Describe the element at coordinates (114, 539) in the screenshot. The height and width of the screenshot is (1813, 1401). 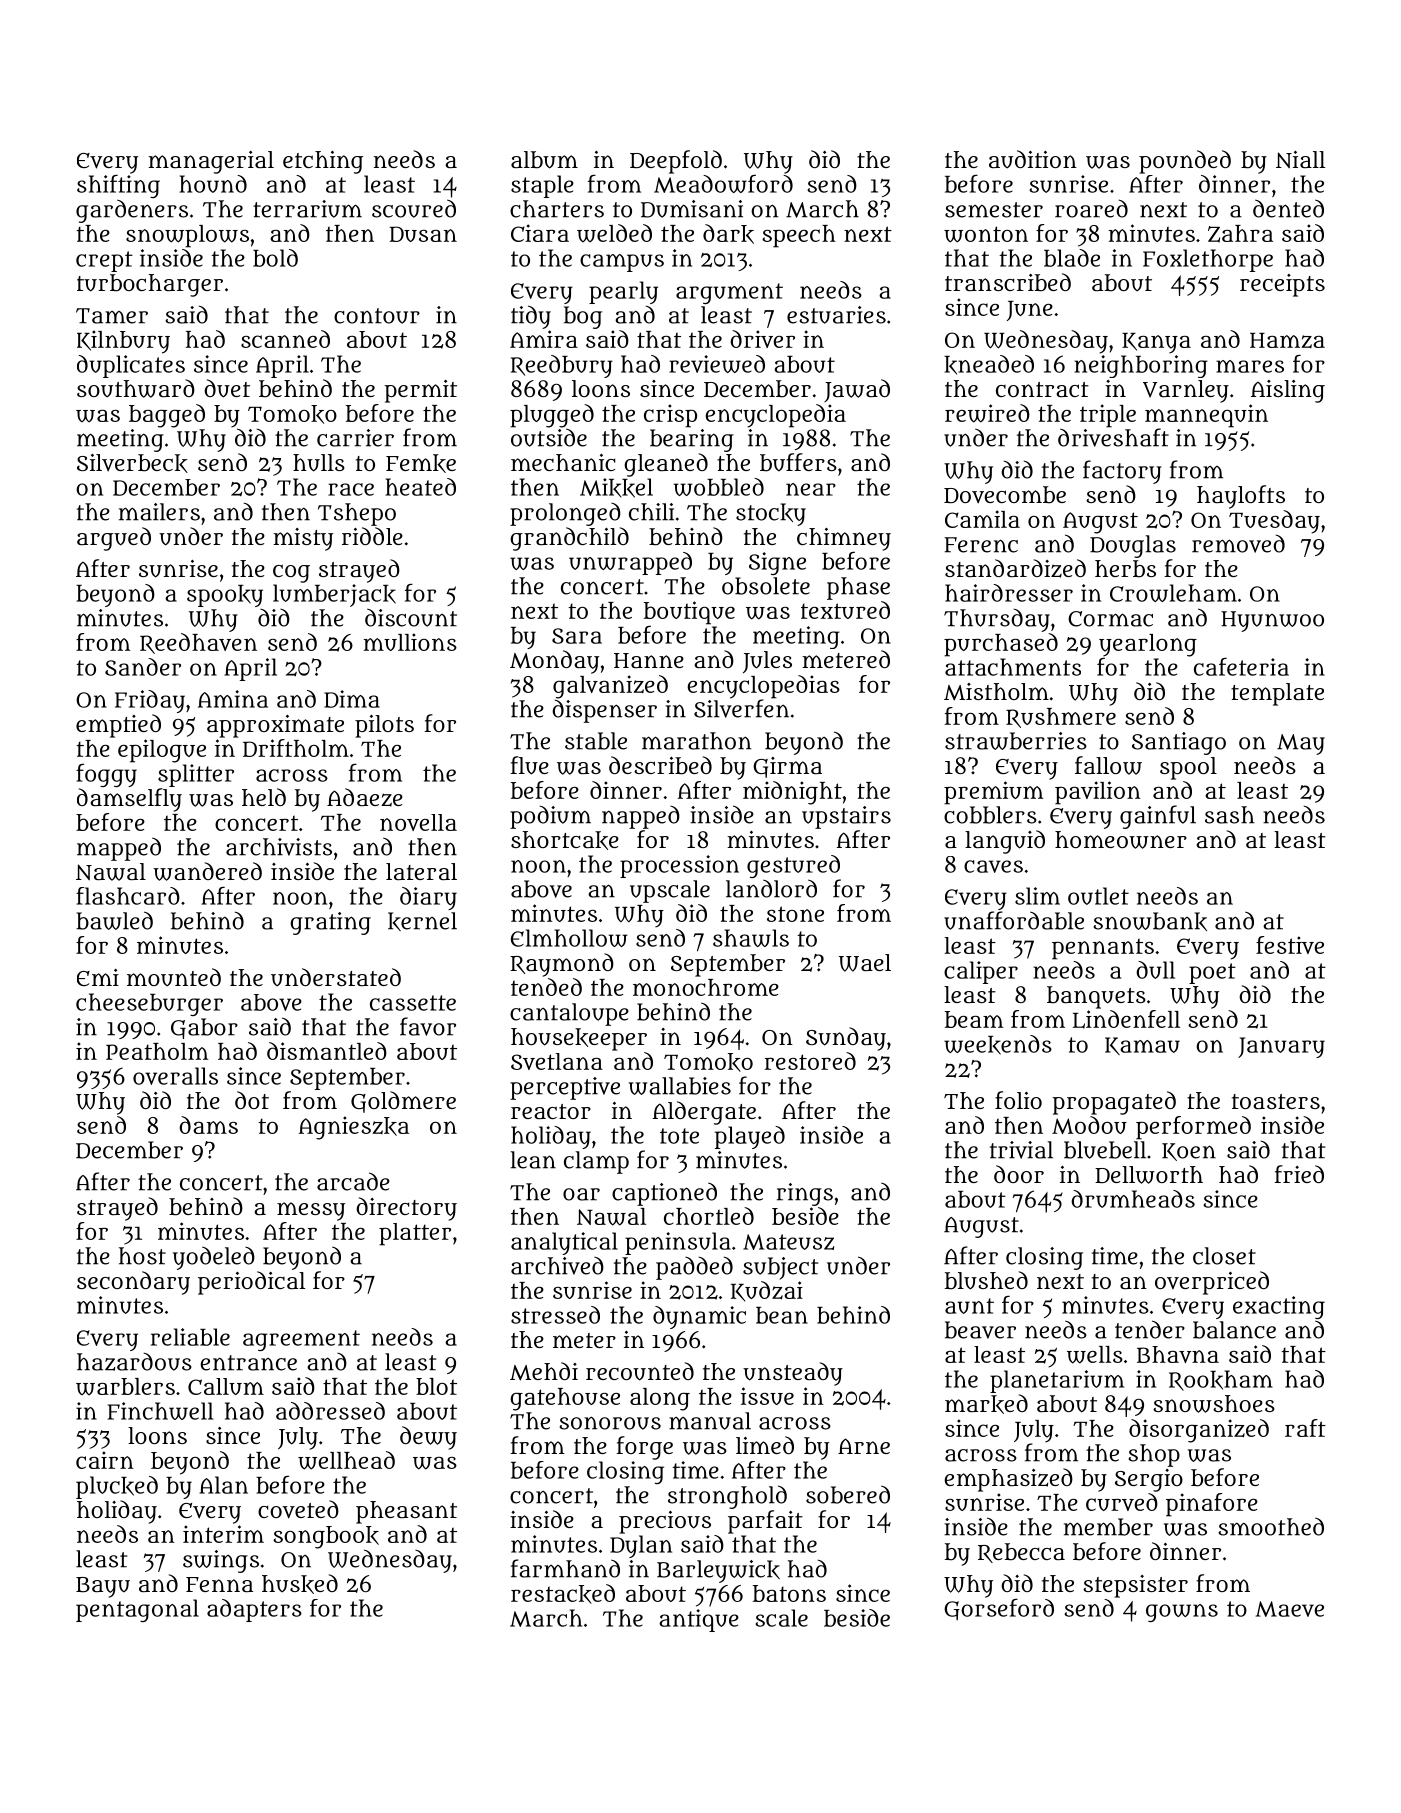
I see `argued` at that location.
